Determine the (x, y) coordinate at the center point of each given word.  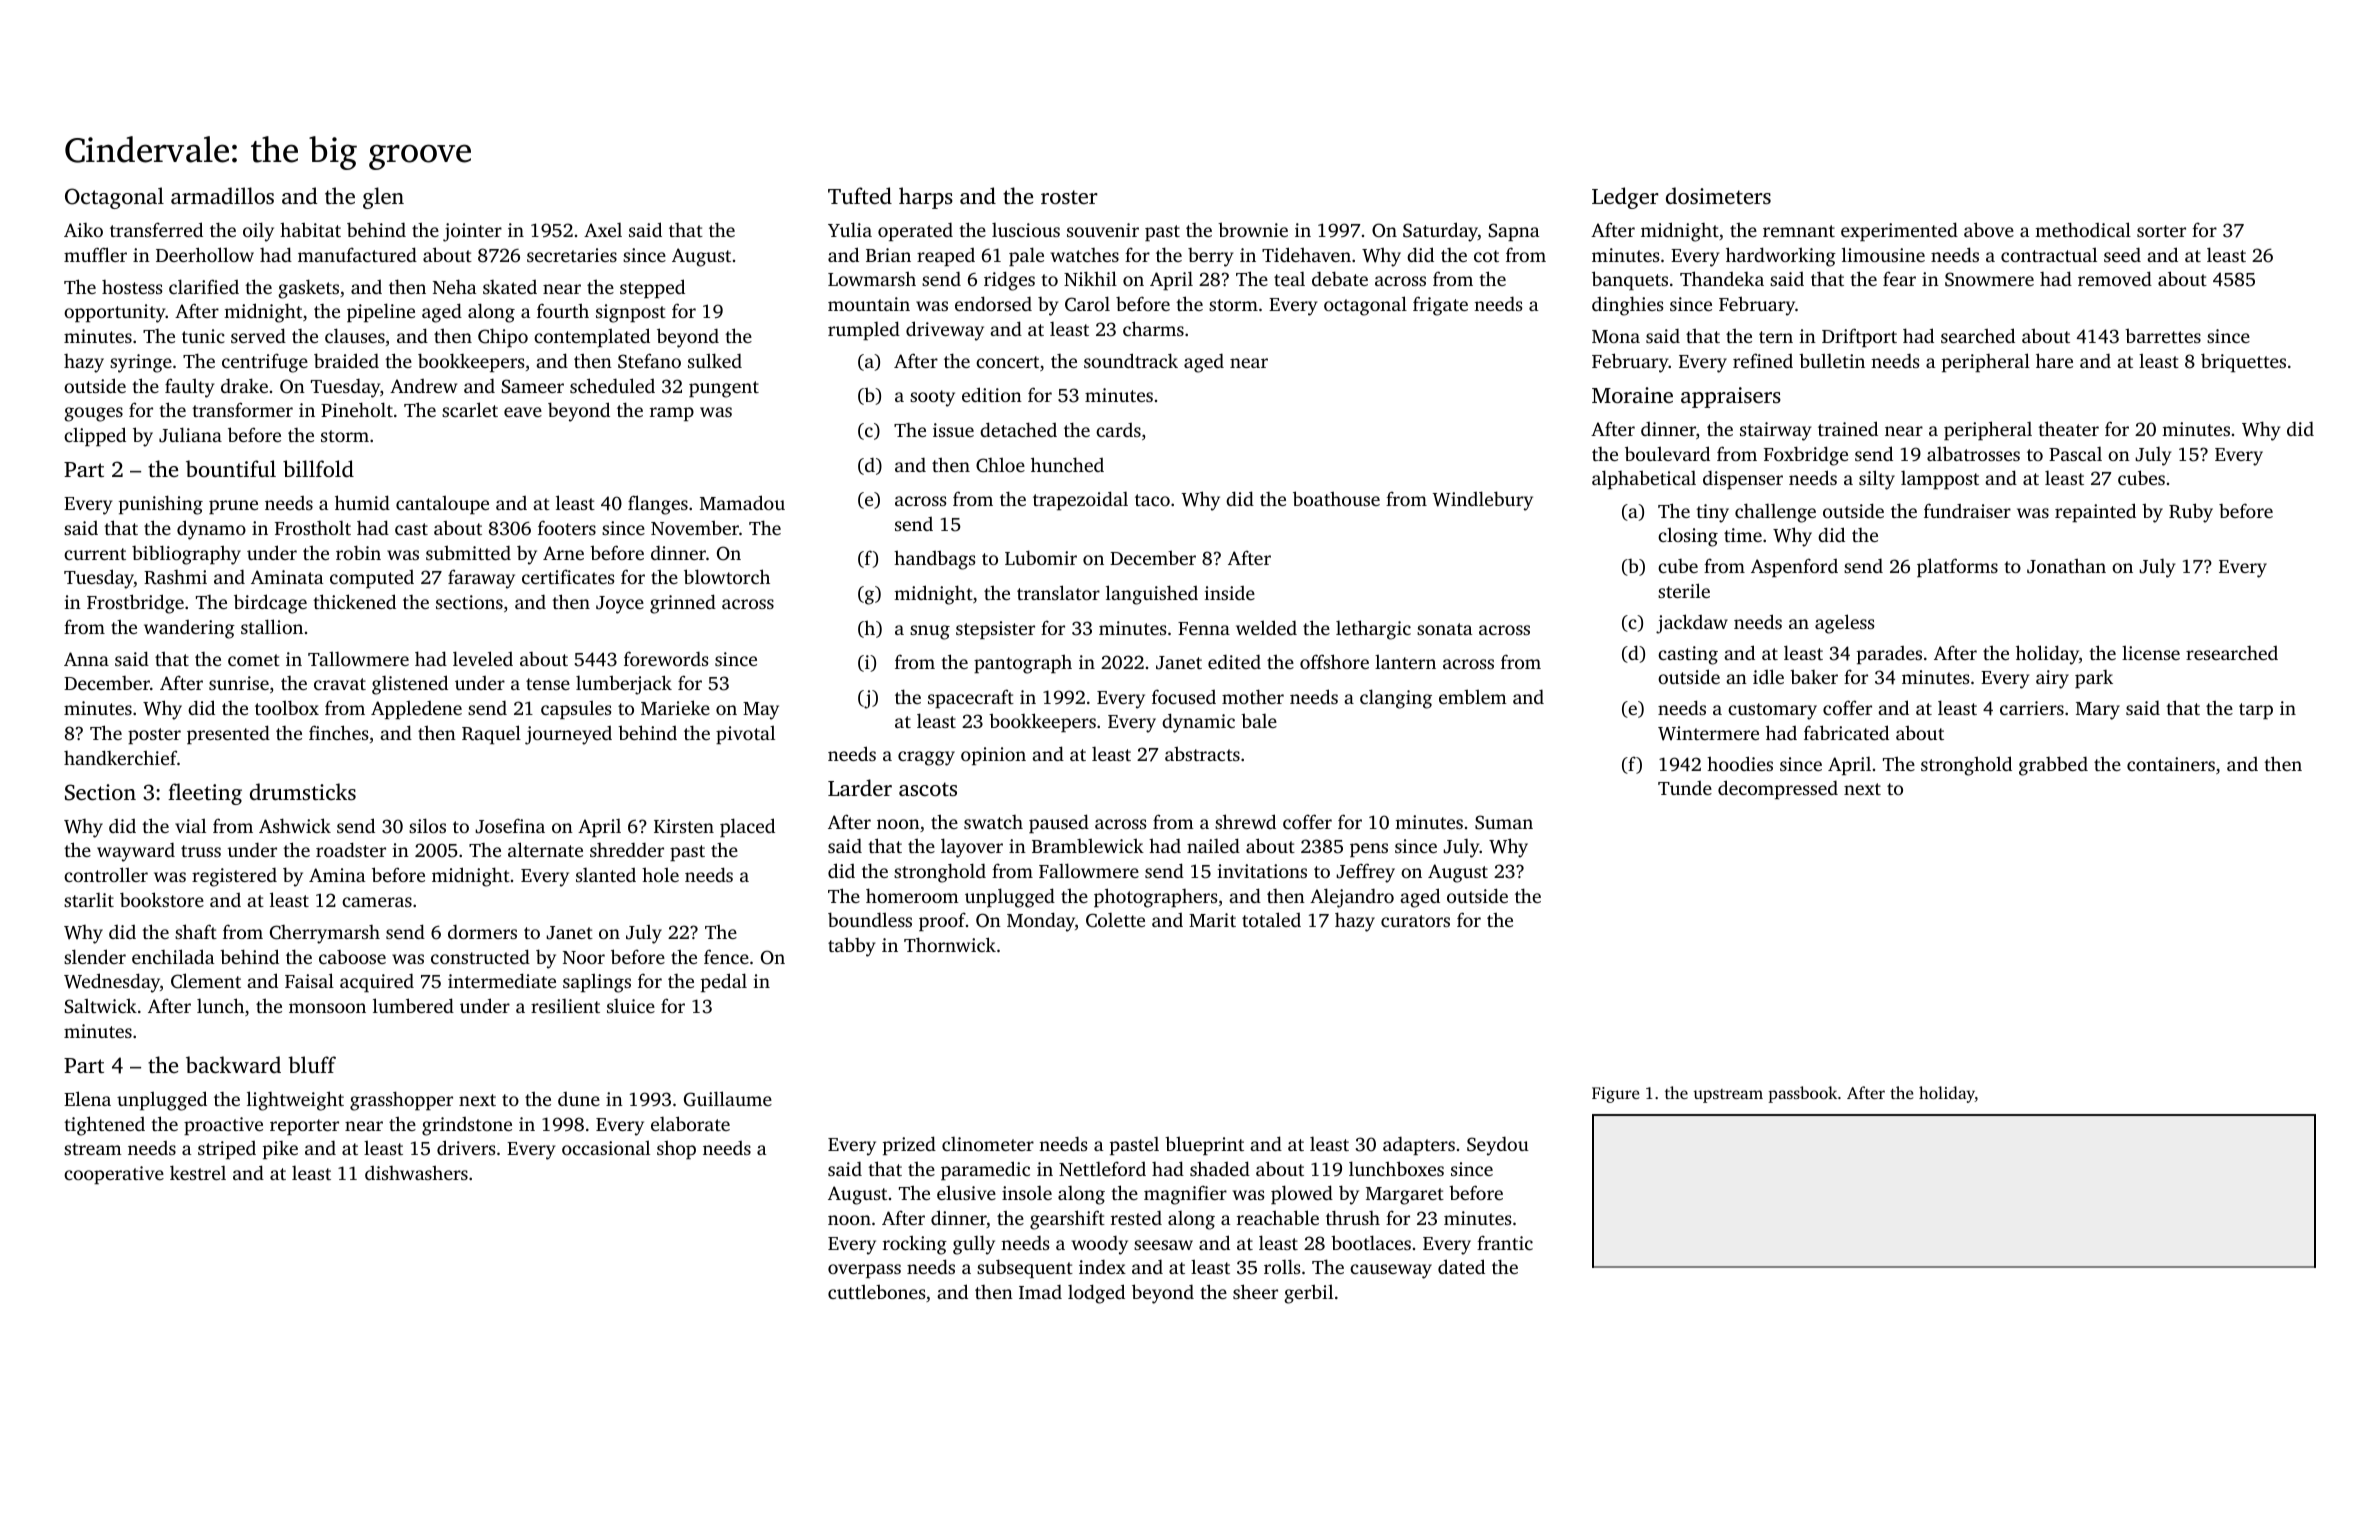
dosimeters (1718, 195)
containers (2171, 764)
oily (258, 232)
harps (926, 198)
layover (972, 848)
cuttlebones (876, 1291)
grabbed (2053, 766)
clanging (1396, 699)
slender (95, 956)
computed (372, 579)
